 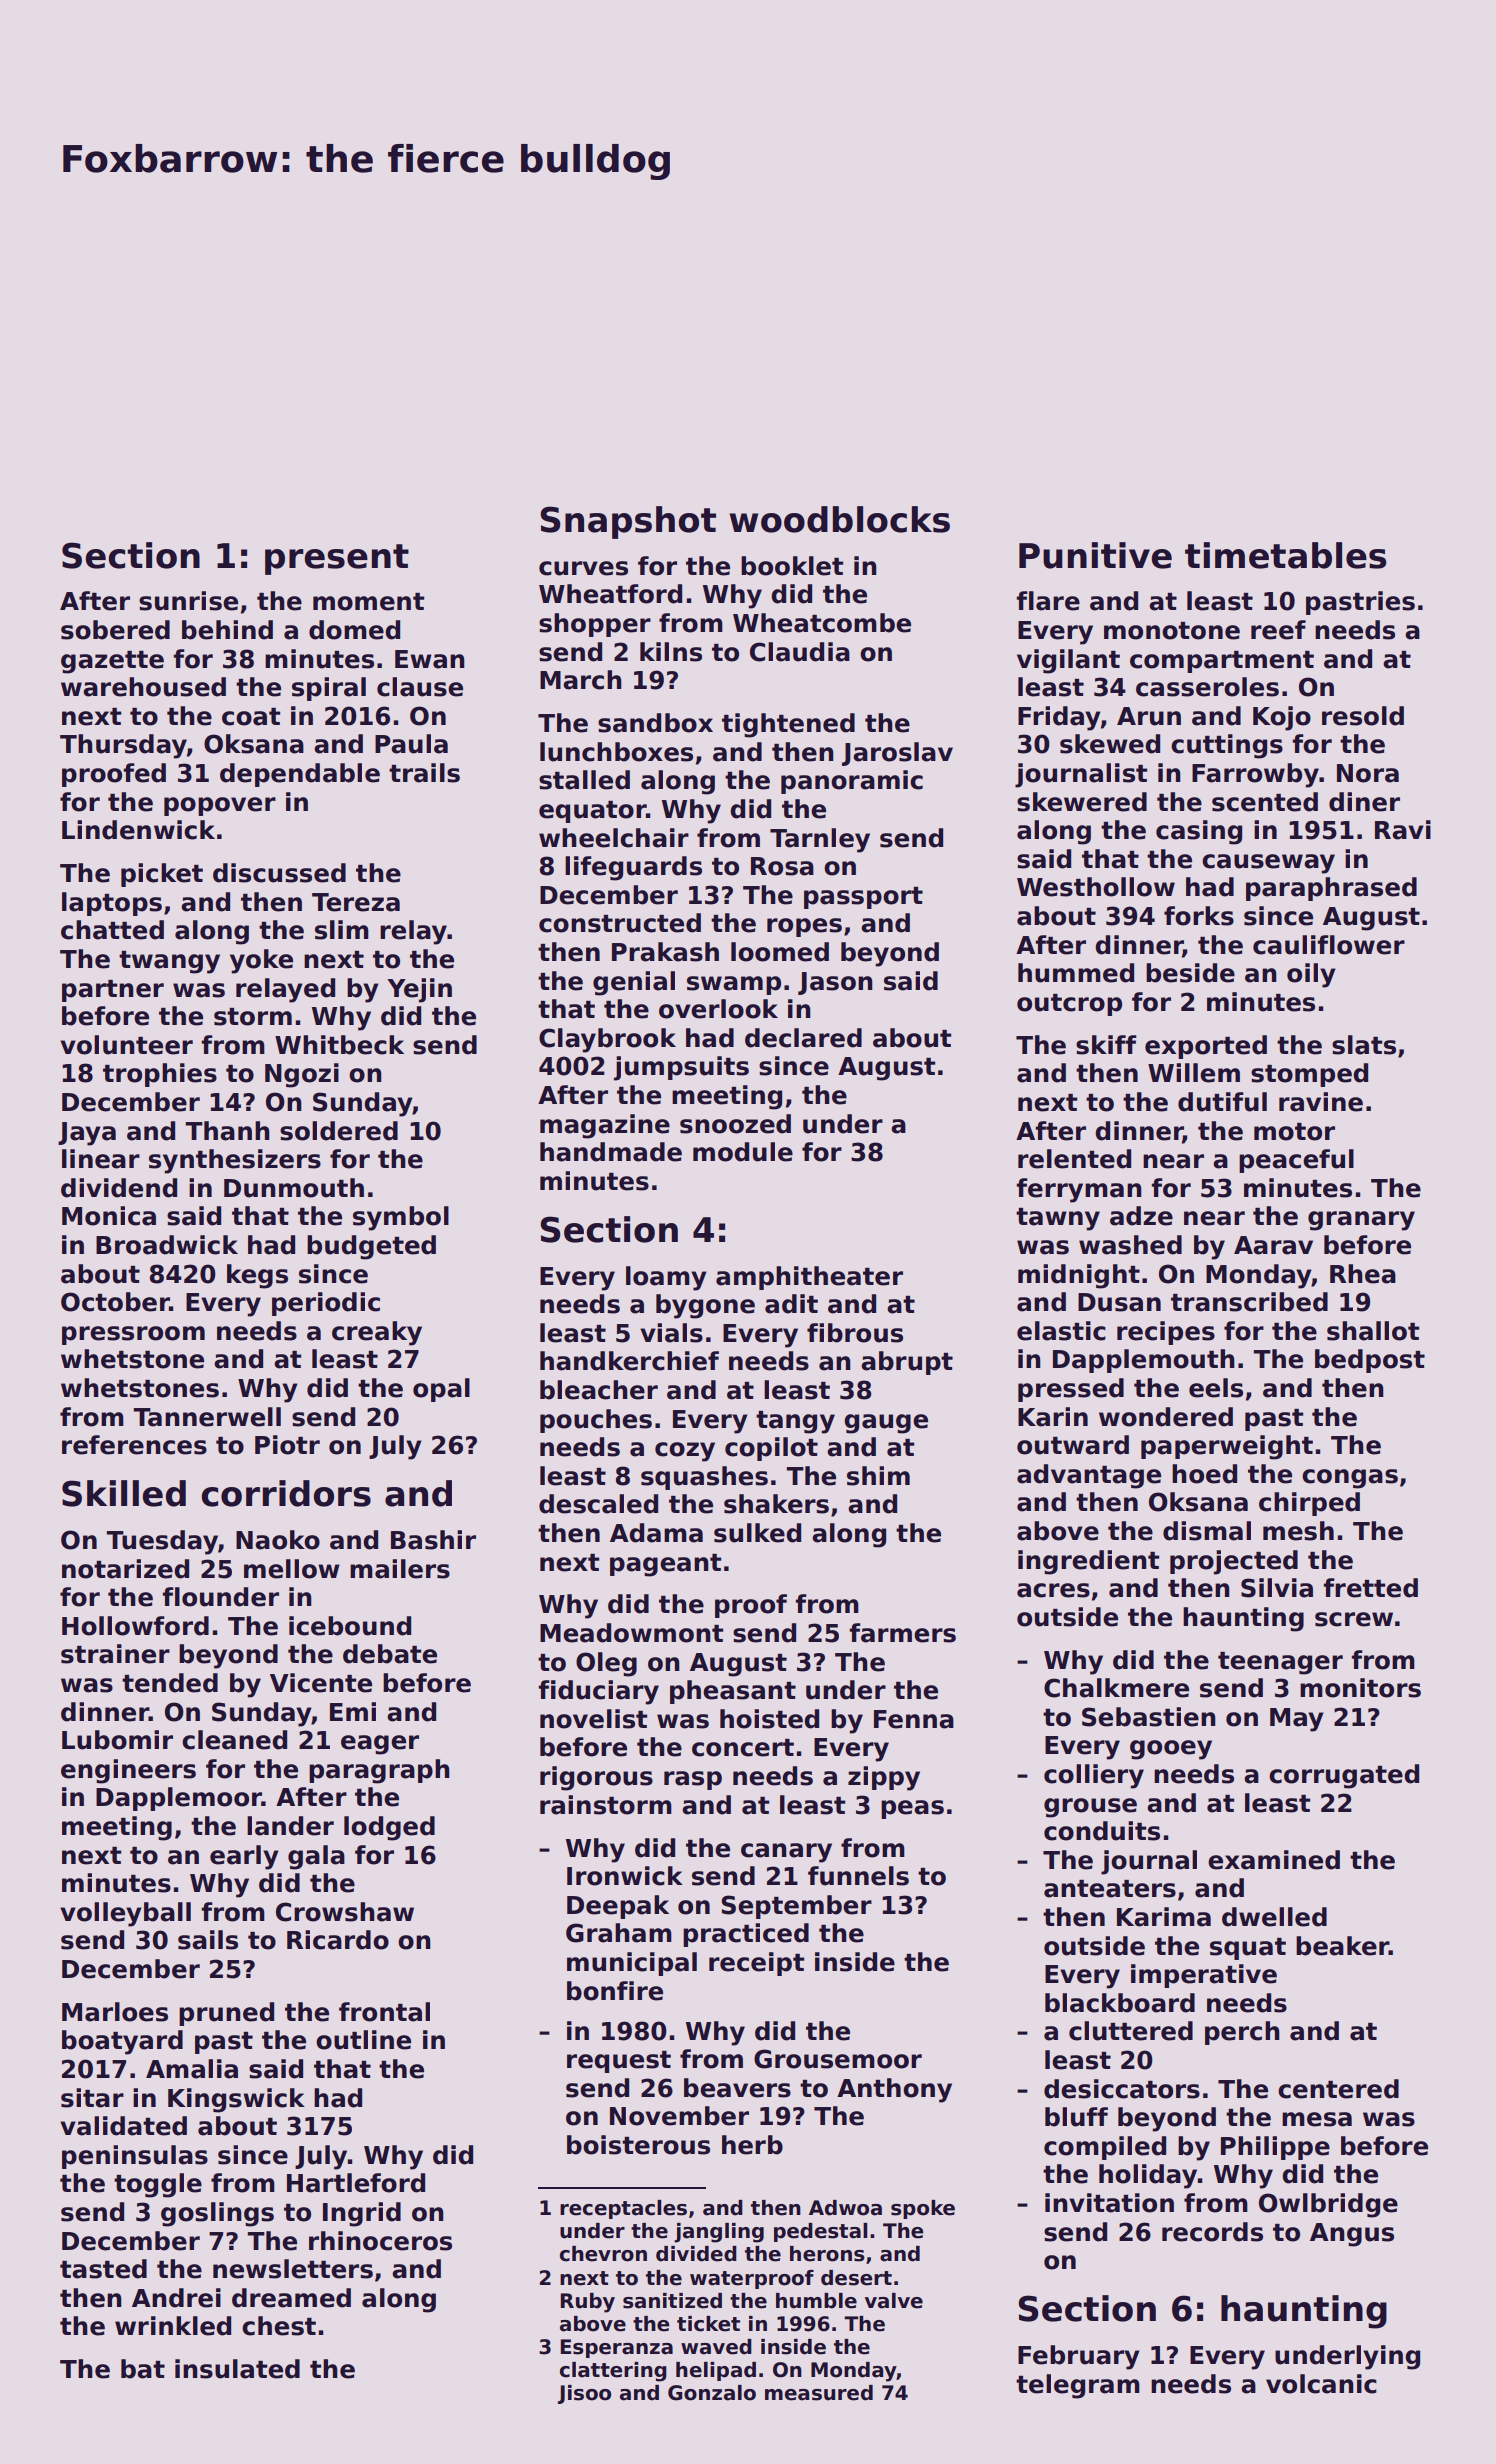 What do you see at coordinates (822, 623) in the screenshot?
I see `Wheatcombe` at bounding box center [822, 623].
